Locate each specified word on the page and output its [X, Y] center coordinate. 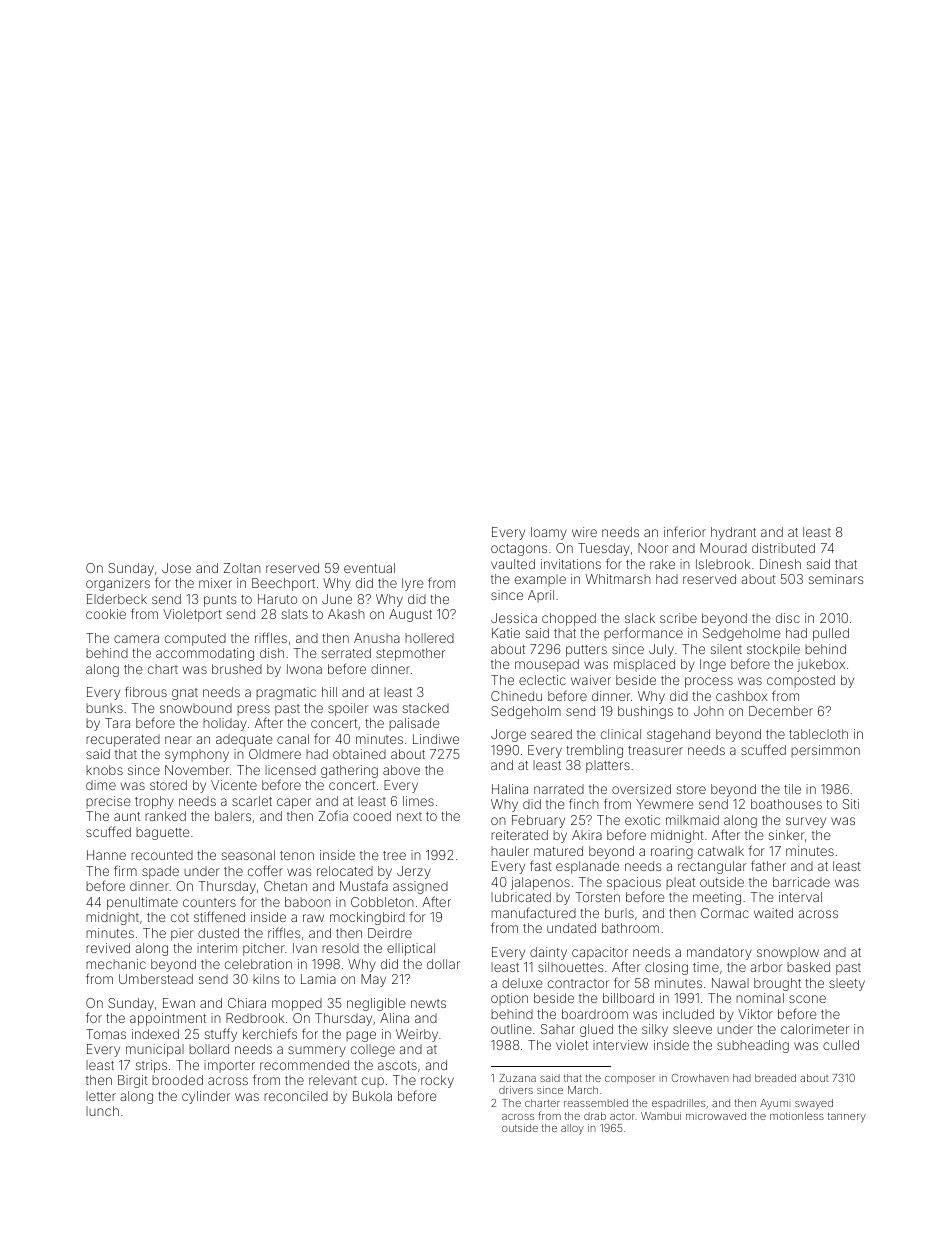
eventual [369, 568]
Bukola [372, 1096]
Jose [176, 568]
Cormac [725, 913]
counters [209, 902]
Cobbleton [382, 902]
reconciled [296, 1096]
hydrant [733, 533]
